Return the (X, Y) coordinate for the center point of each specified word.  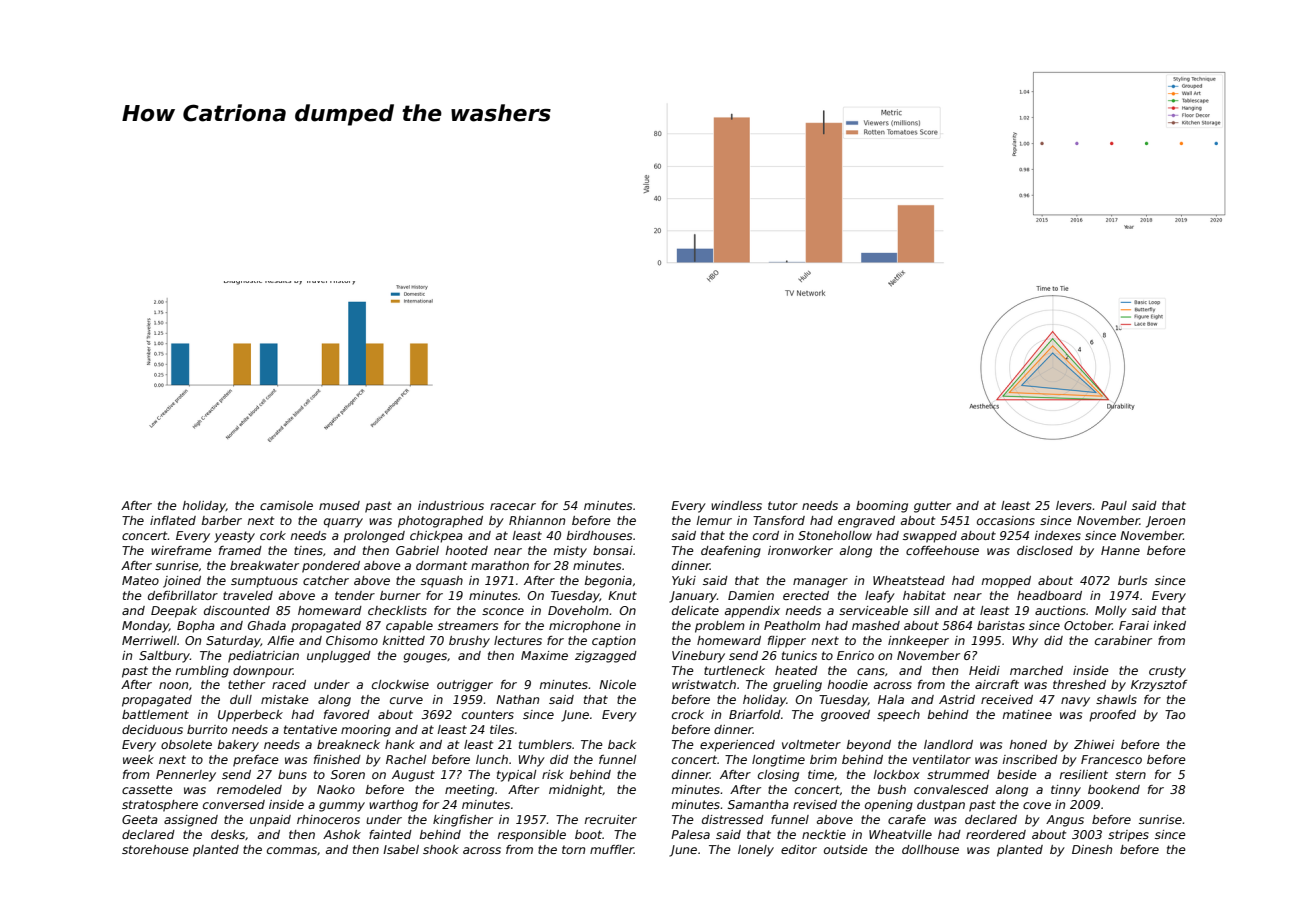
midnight (576, 791)
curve (406, 700)
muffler (612, 849)
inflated (173, 520)
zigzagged (606, 657)
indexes (1058, 535)
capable (409, 627)
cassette (147, 789)
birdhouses (599, 535)
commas (292, 850)
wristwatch (704, 684)
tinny (1066, 791)
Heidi (984, 670)
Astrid (957, 699)
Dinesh (1092, 849)
